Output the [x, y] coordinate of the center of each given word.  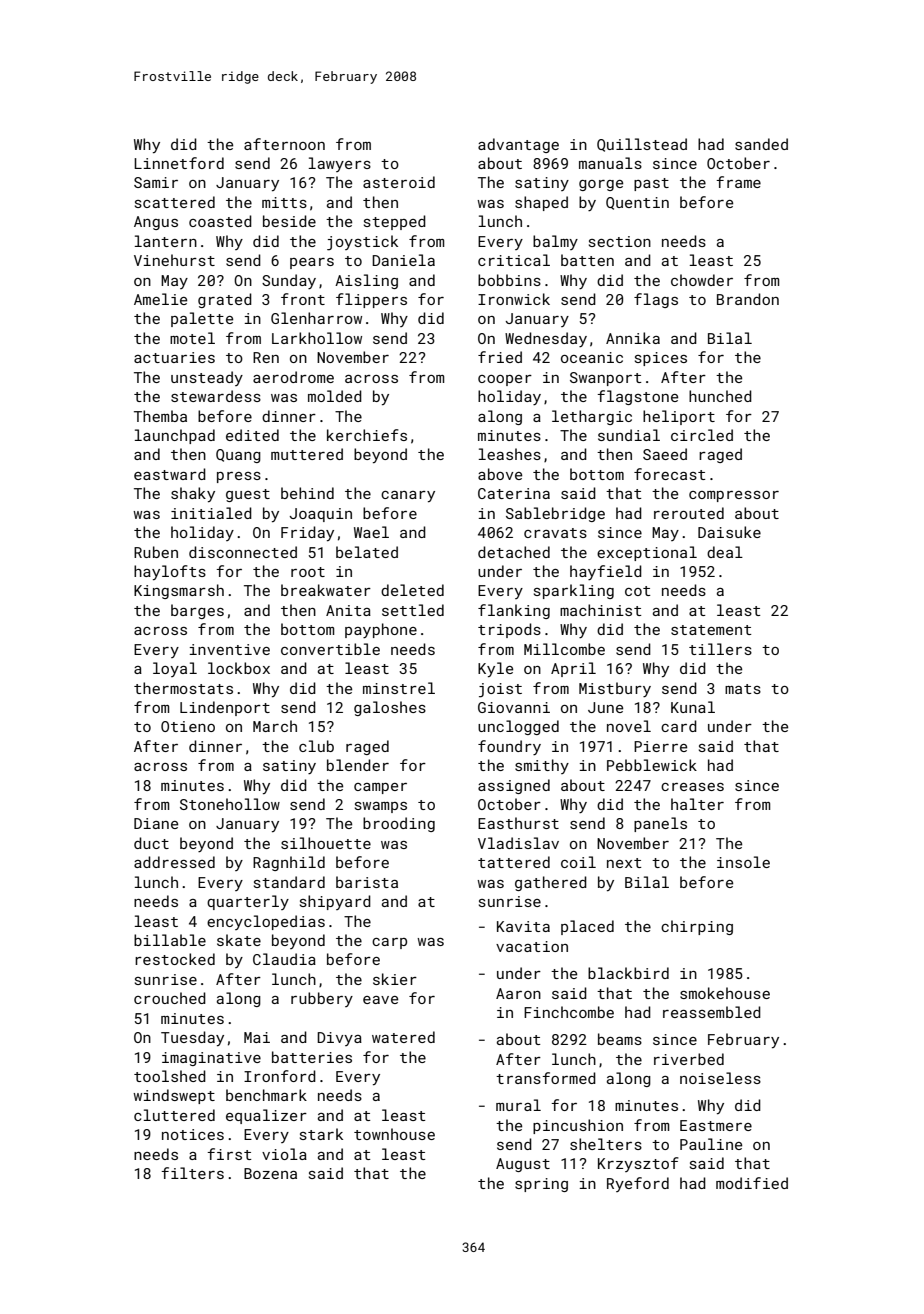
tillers [720, 649]
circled [702, 435]
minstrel [399, 688]
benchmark [266, 1095]
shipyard [335, 902]
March [275, 726]
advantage [518, 145]
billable [170, 940]
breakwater [326, 590]
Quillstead [642, 145]
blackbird [628, 973]
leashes [510, 454]
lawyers [340, 164]
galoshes [390, 708]
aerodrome [293, 377]
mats [743, 689]
